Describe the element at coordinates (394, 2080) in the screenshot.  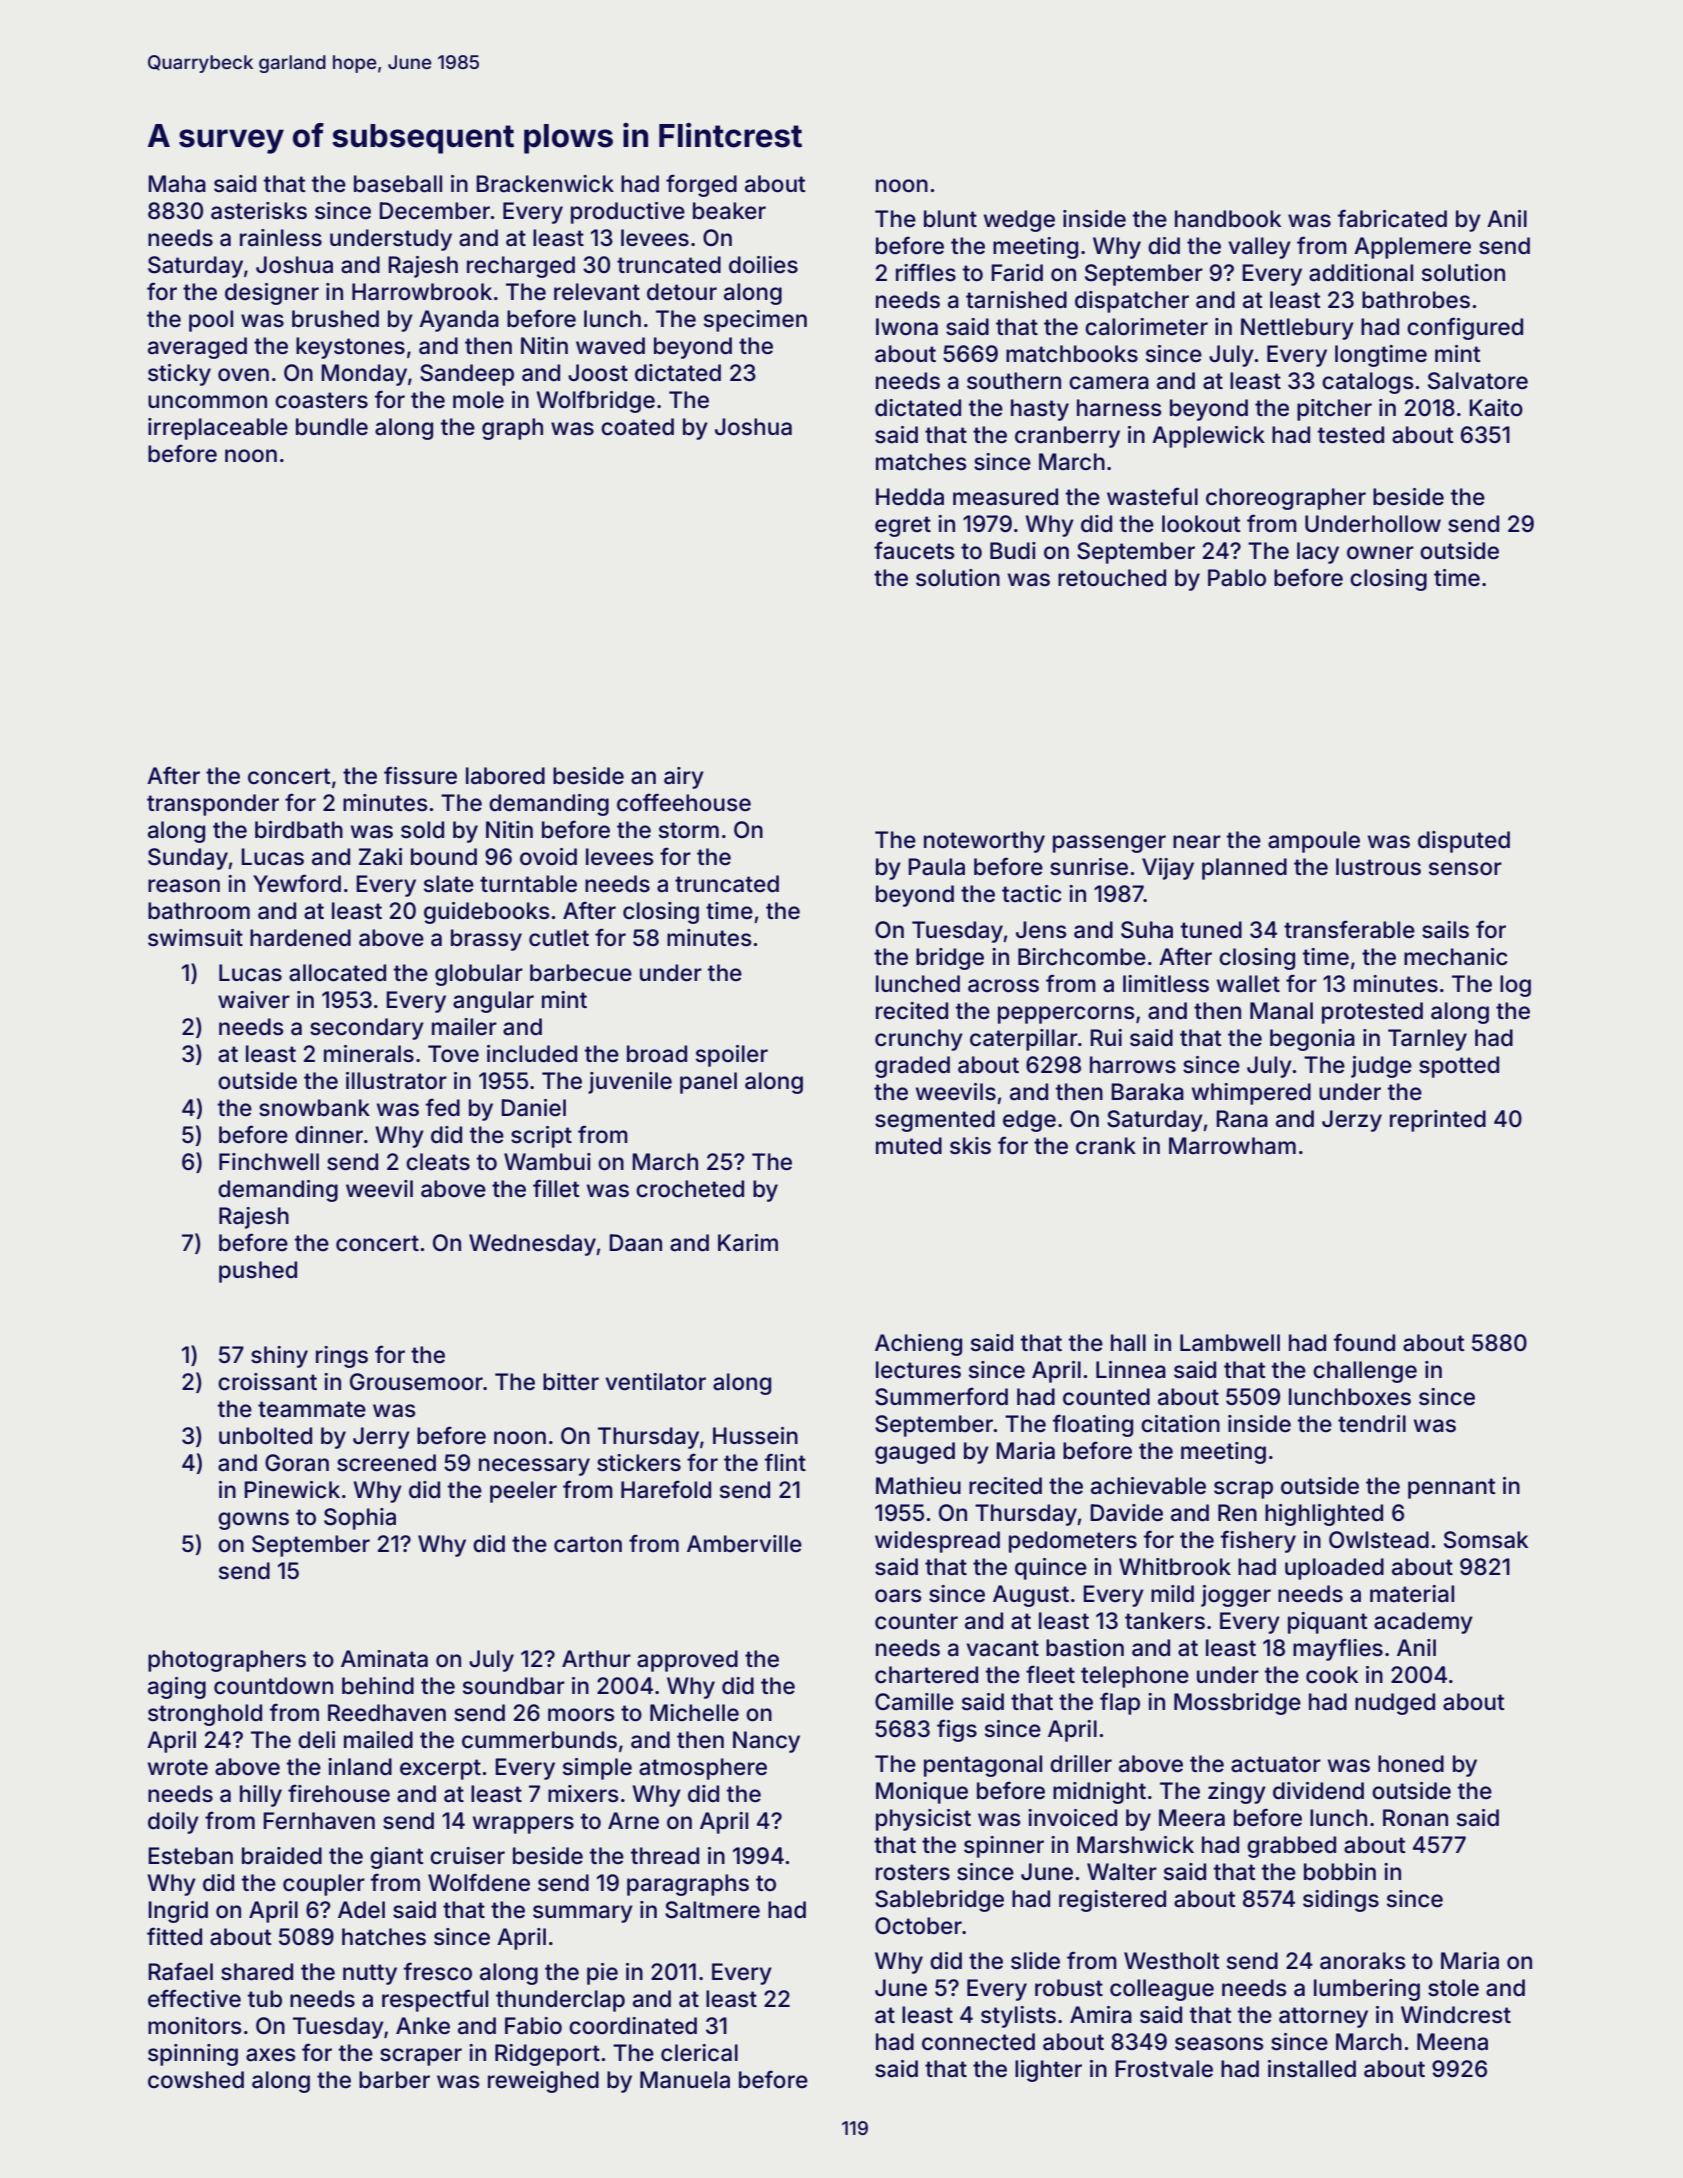
I see `barber` at that location.
